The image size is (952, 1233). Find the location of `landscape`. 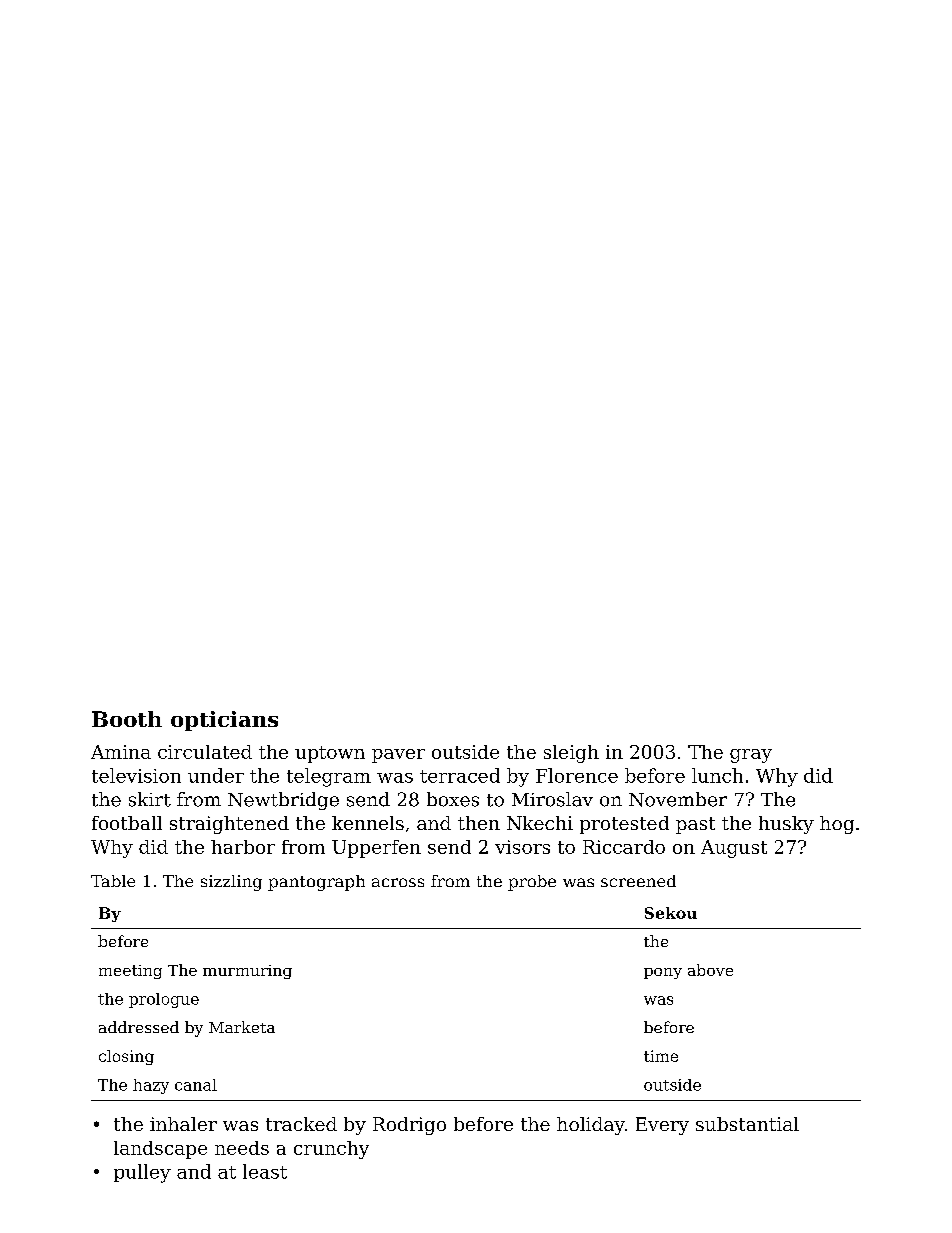

landscape is located at coordinates (160, 1150).
